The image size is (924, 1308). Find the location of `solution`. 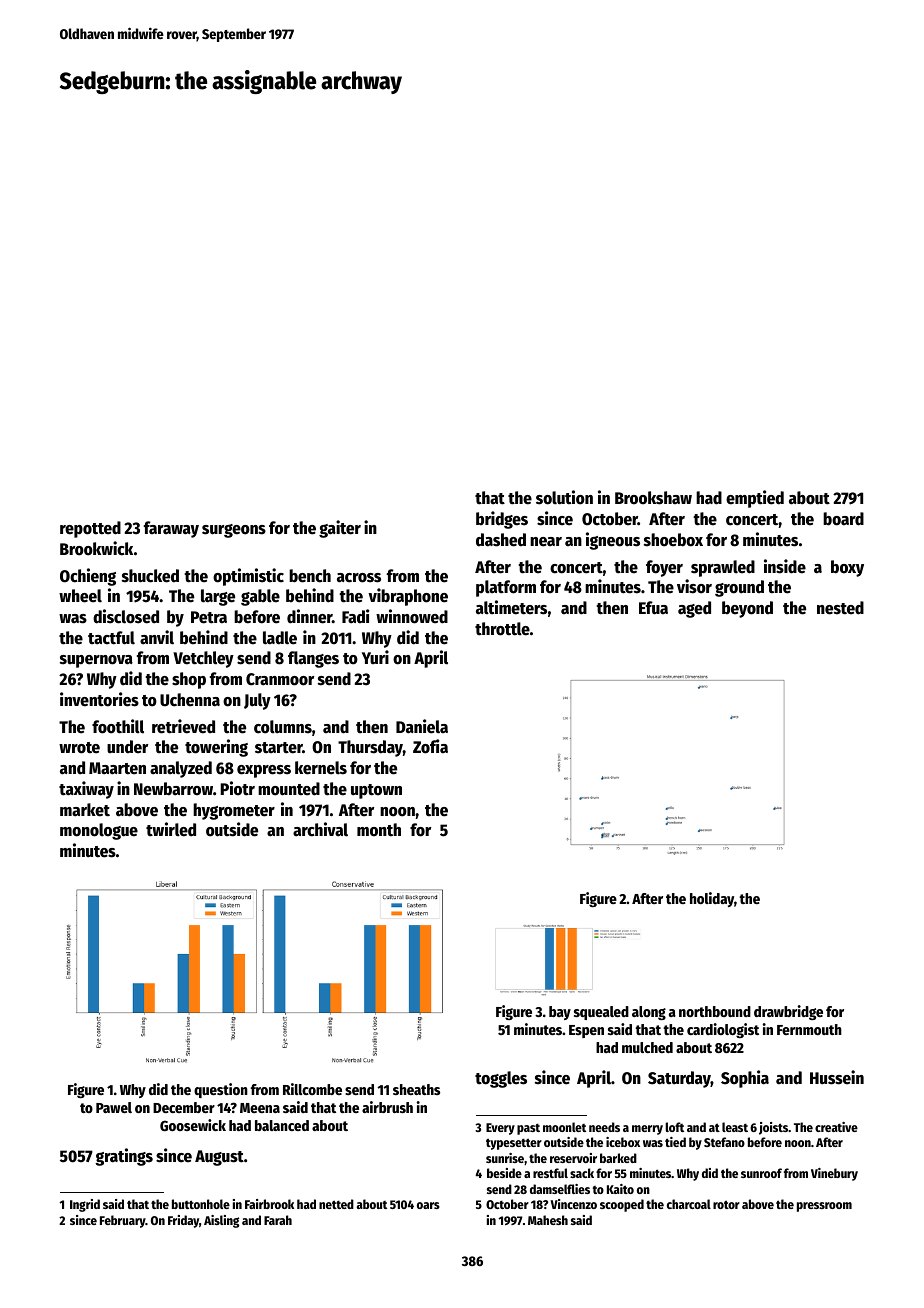

solution is located at coordinates (564, 497).
